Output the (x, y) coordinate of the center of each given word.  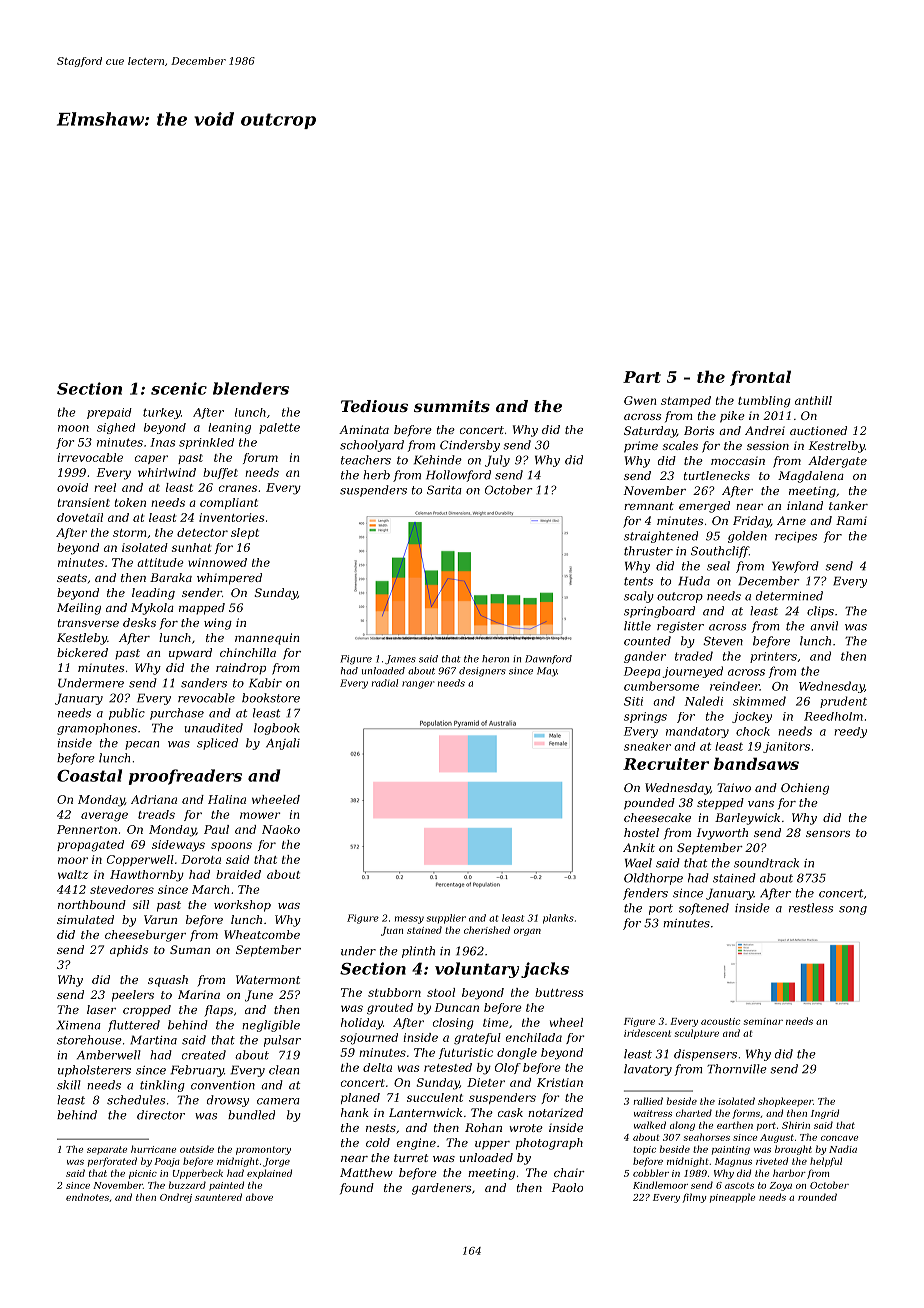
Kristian (560, 1082)
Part (642, 377)
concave (839, 1138)
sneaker (647, 746)
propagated (90, 846)
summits (452, 406)
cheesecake (657, 817)
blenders (251, 388)
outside (197, 1149)
